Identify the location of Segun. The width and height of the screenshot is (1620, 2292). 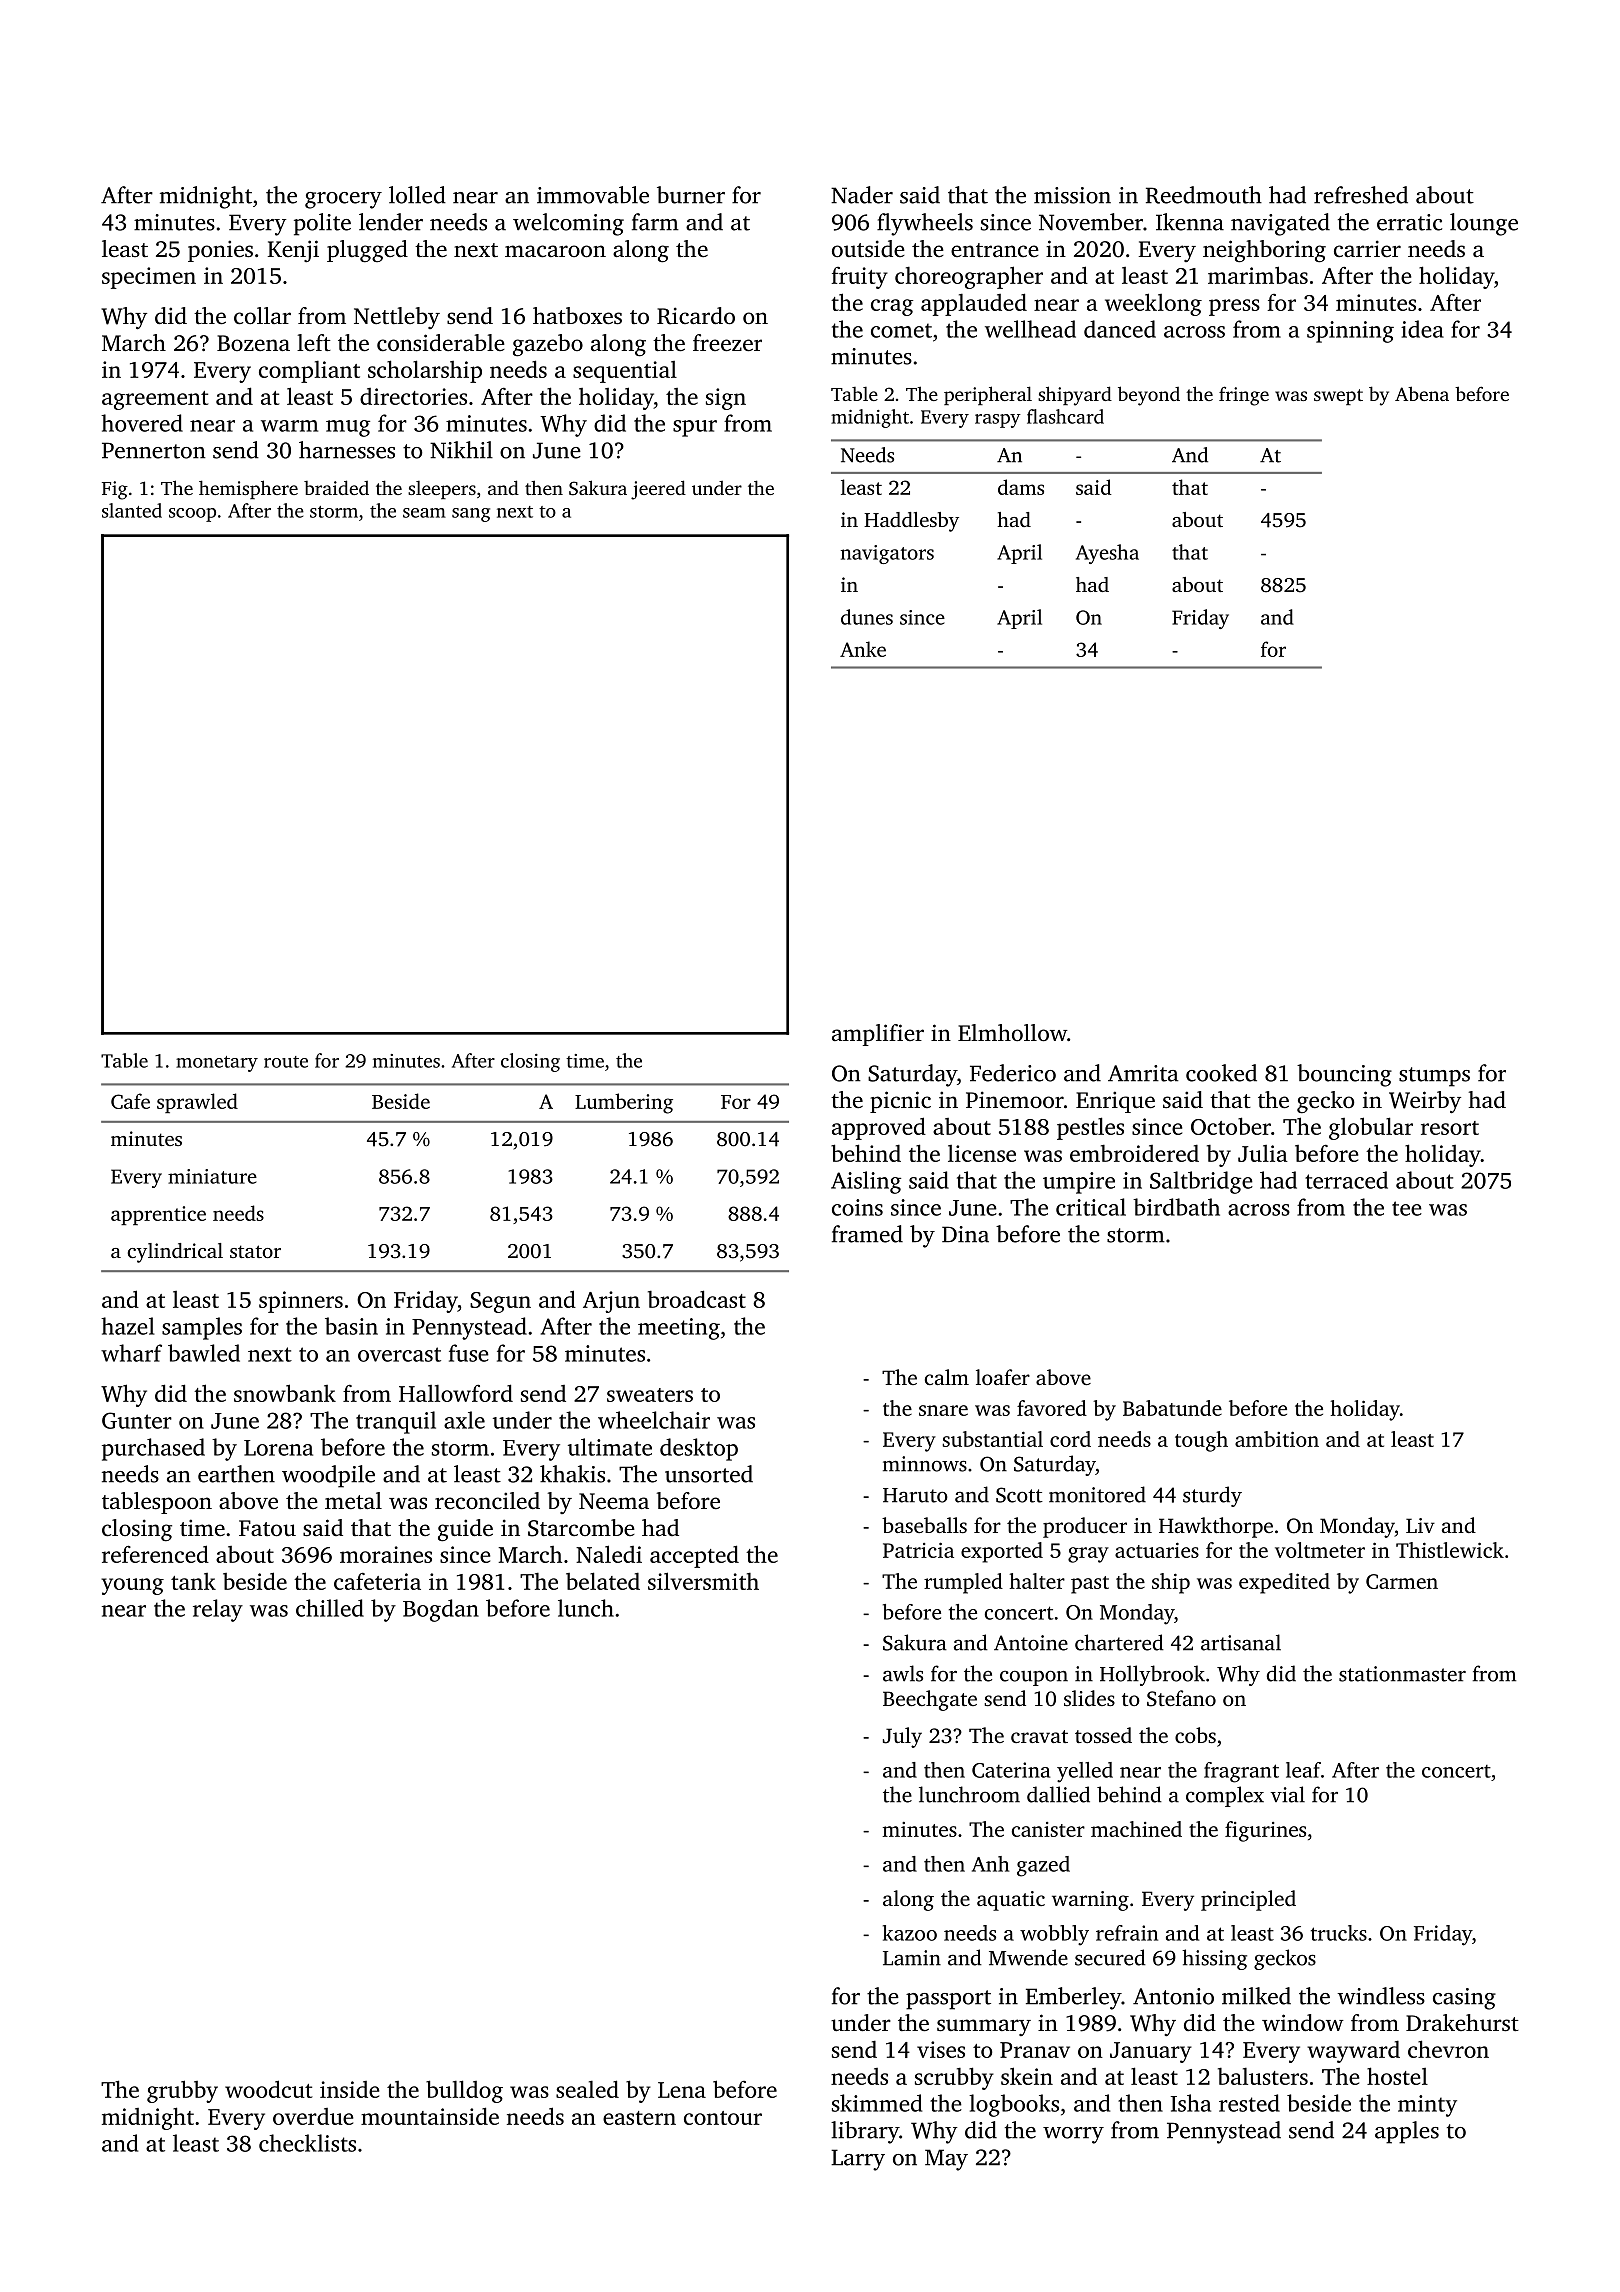
(500, 1302).
